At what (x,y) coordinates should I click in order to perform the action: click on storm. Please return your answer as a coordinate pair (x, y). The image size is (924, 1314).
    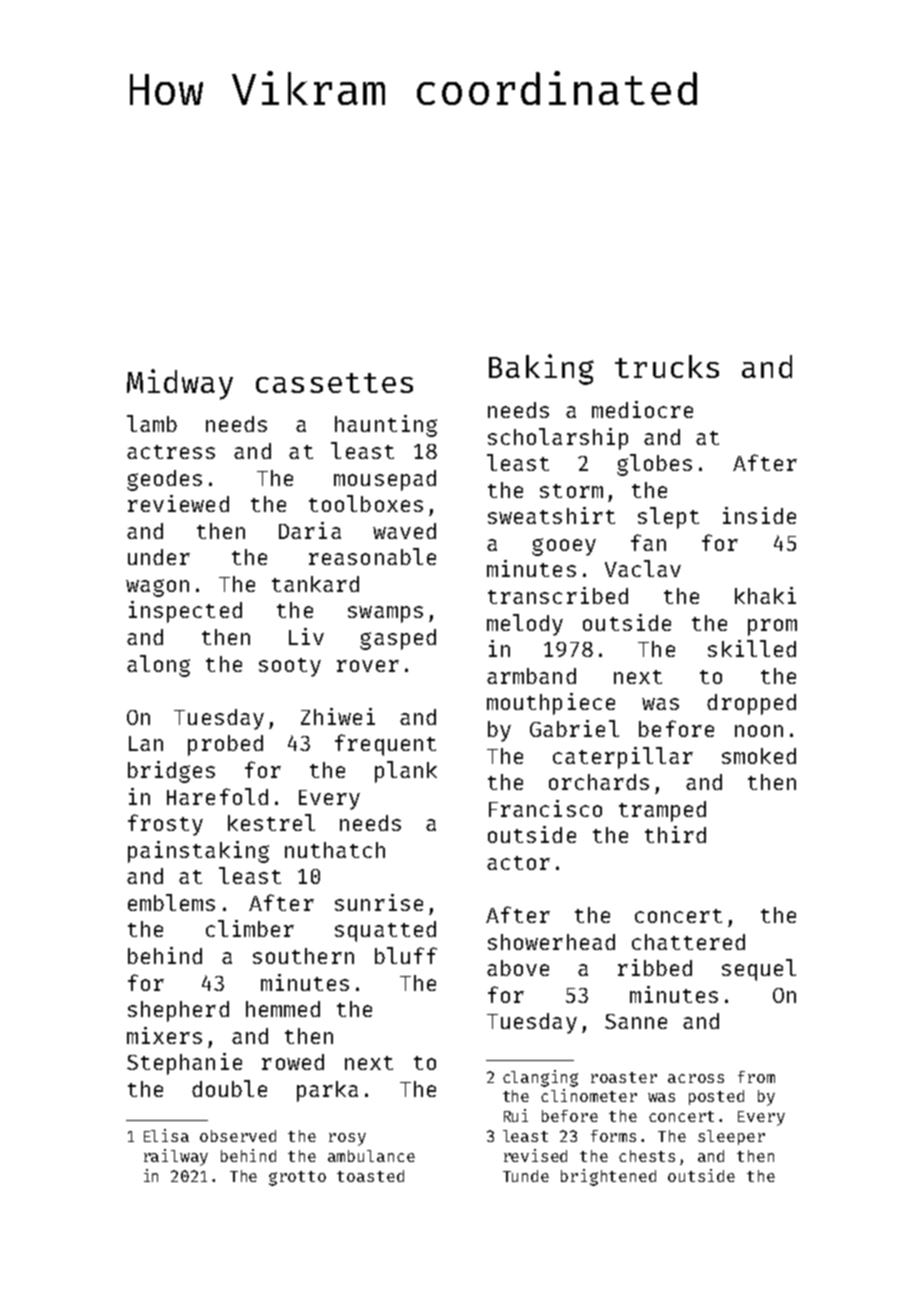
    Looking at the image, I should click on (571, 491).
